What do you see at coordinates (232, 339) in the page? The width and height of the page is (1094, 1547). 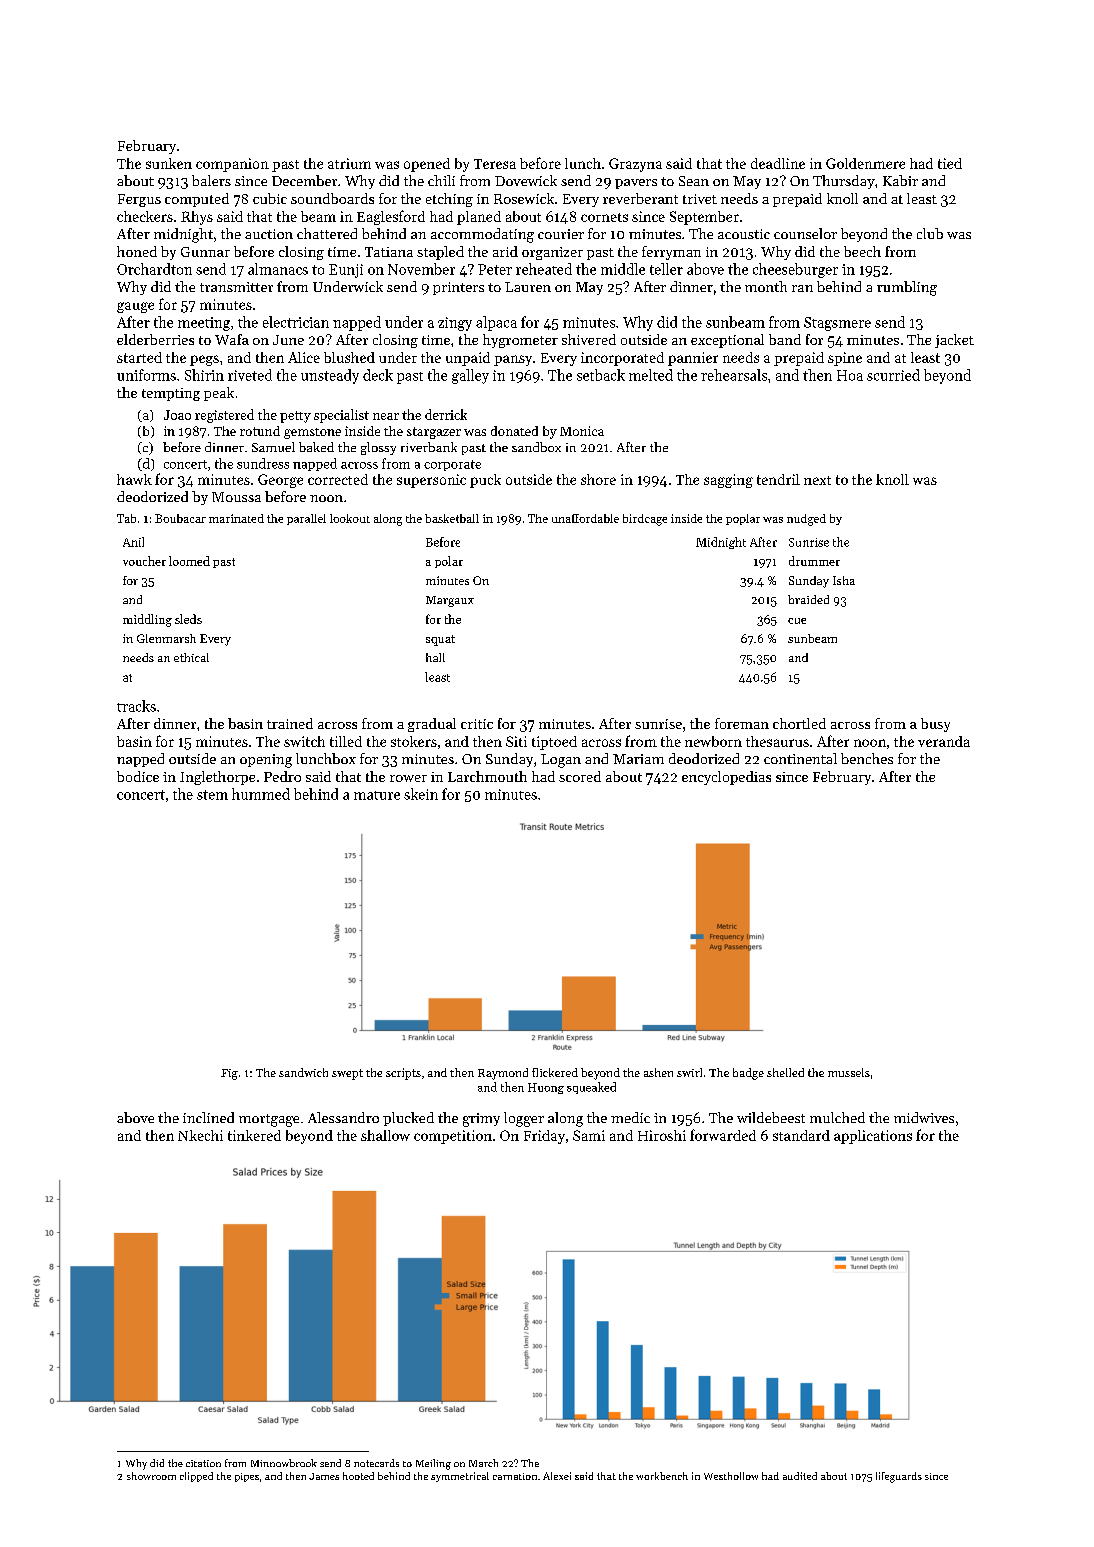 I see `Wafa` at bounding box center [232, 339].
